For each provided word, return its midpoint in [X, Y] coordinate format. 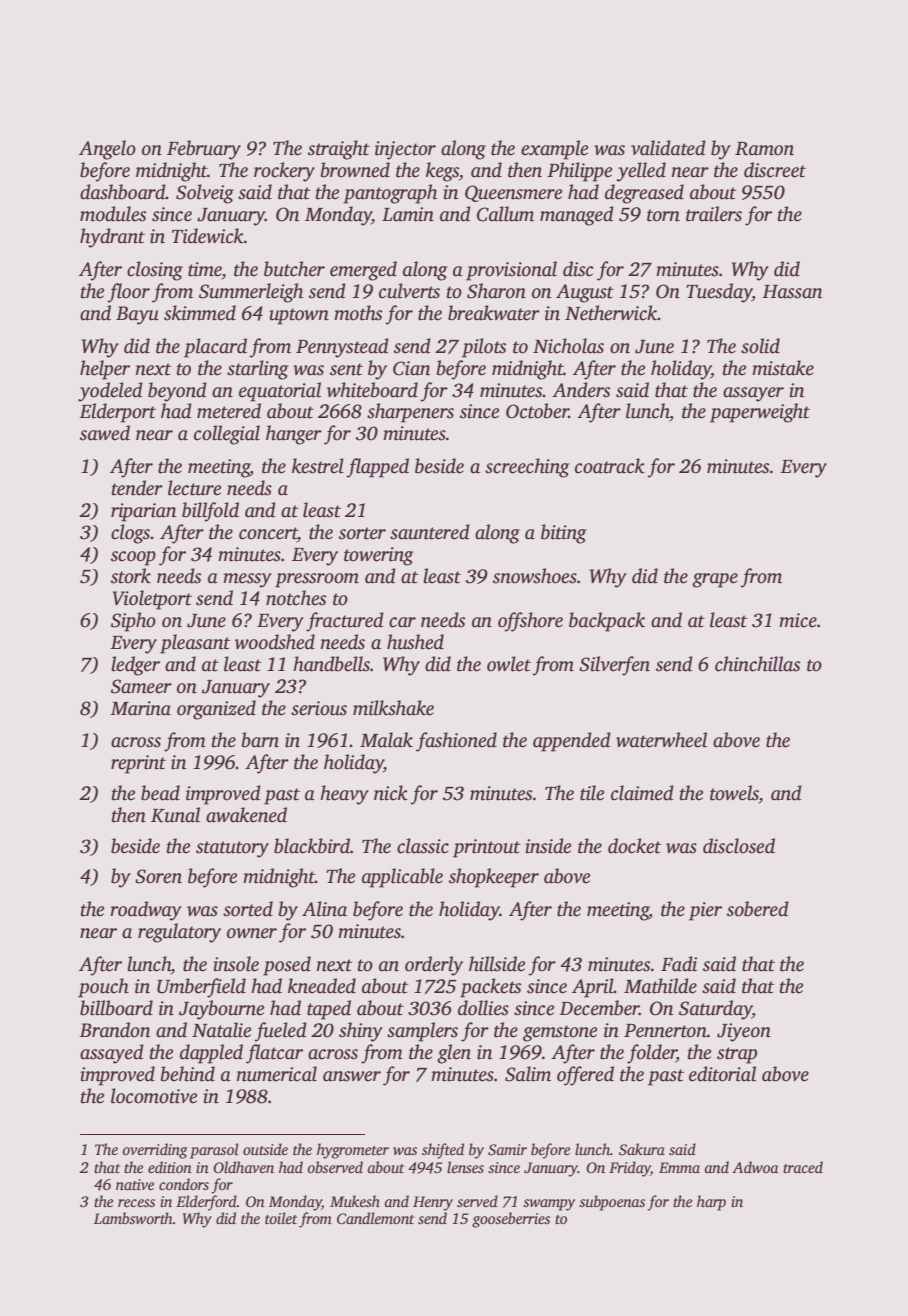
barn [260, 740]
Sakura [642, 1149]
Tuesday [719, 293]
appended [572, 742]
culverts [409, 291]
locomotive [154, 1096]
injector [405, 150]
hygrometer [353, 1151]
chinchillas [757, 664]
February [204, 150]
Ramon [764, 149]
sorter [362, 533]
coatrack [610, 466]
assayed [112, 1054]
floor [128, 293]
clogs [130, 534]
